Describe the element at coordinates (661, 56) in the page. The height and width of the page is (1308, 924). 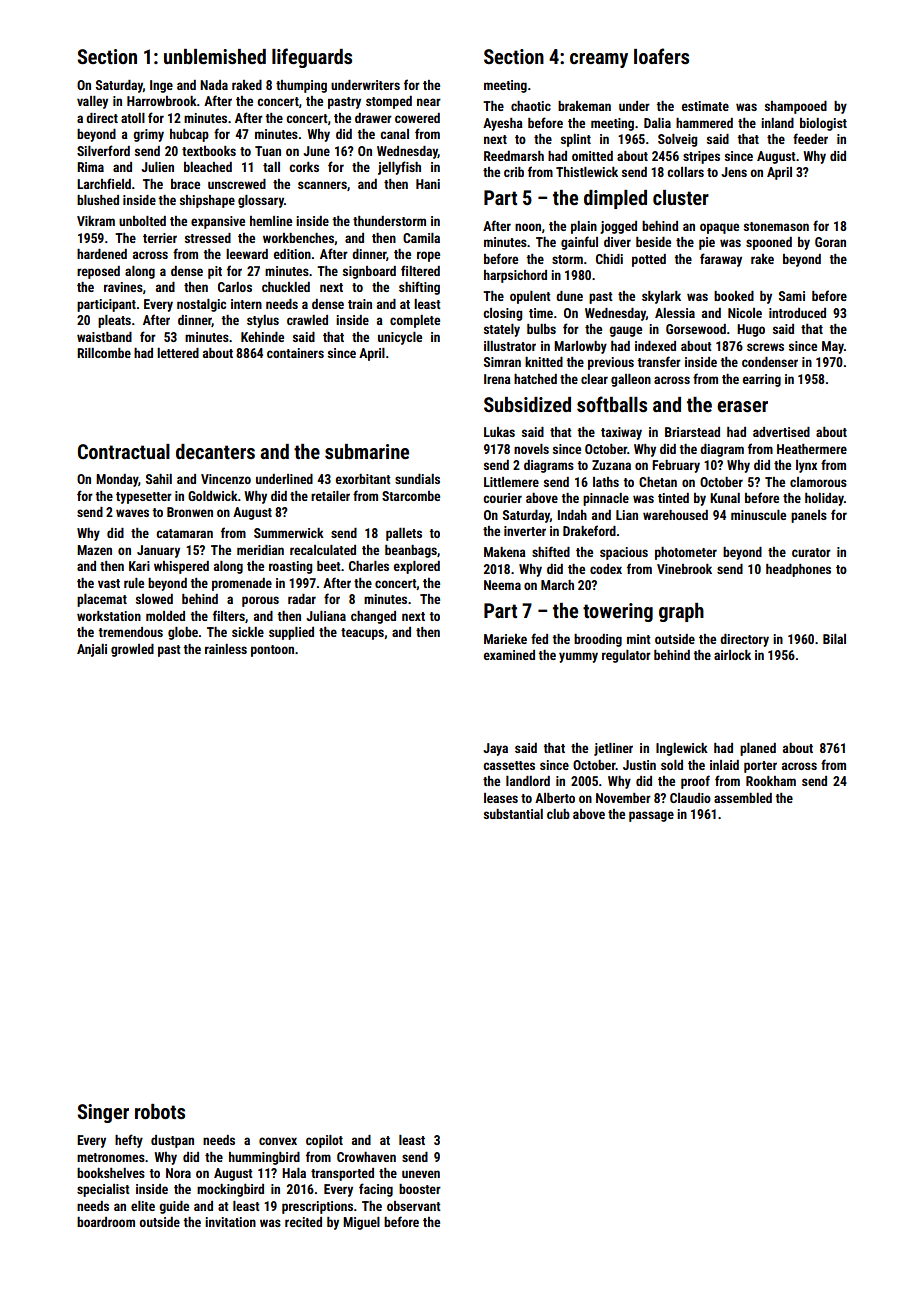
I see `loafers` at that location.
